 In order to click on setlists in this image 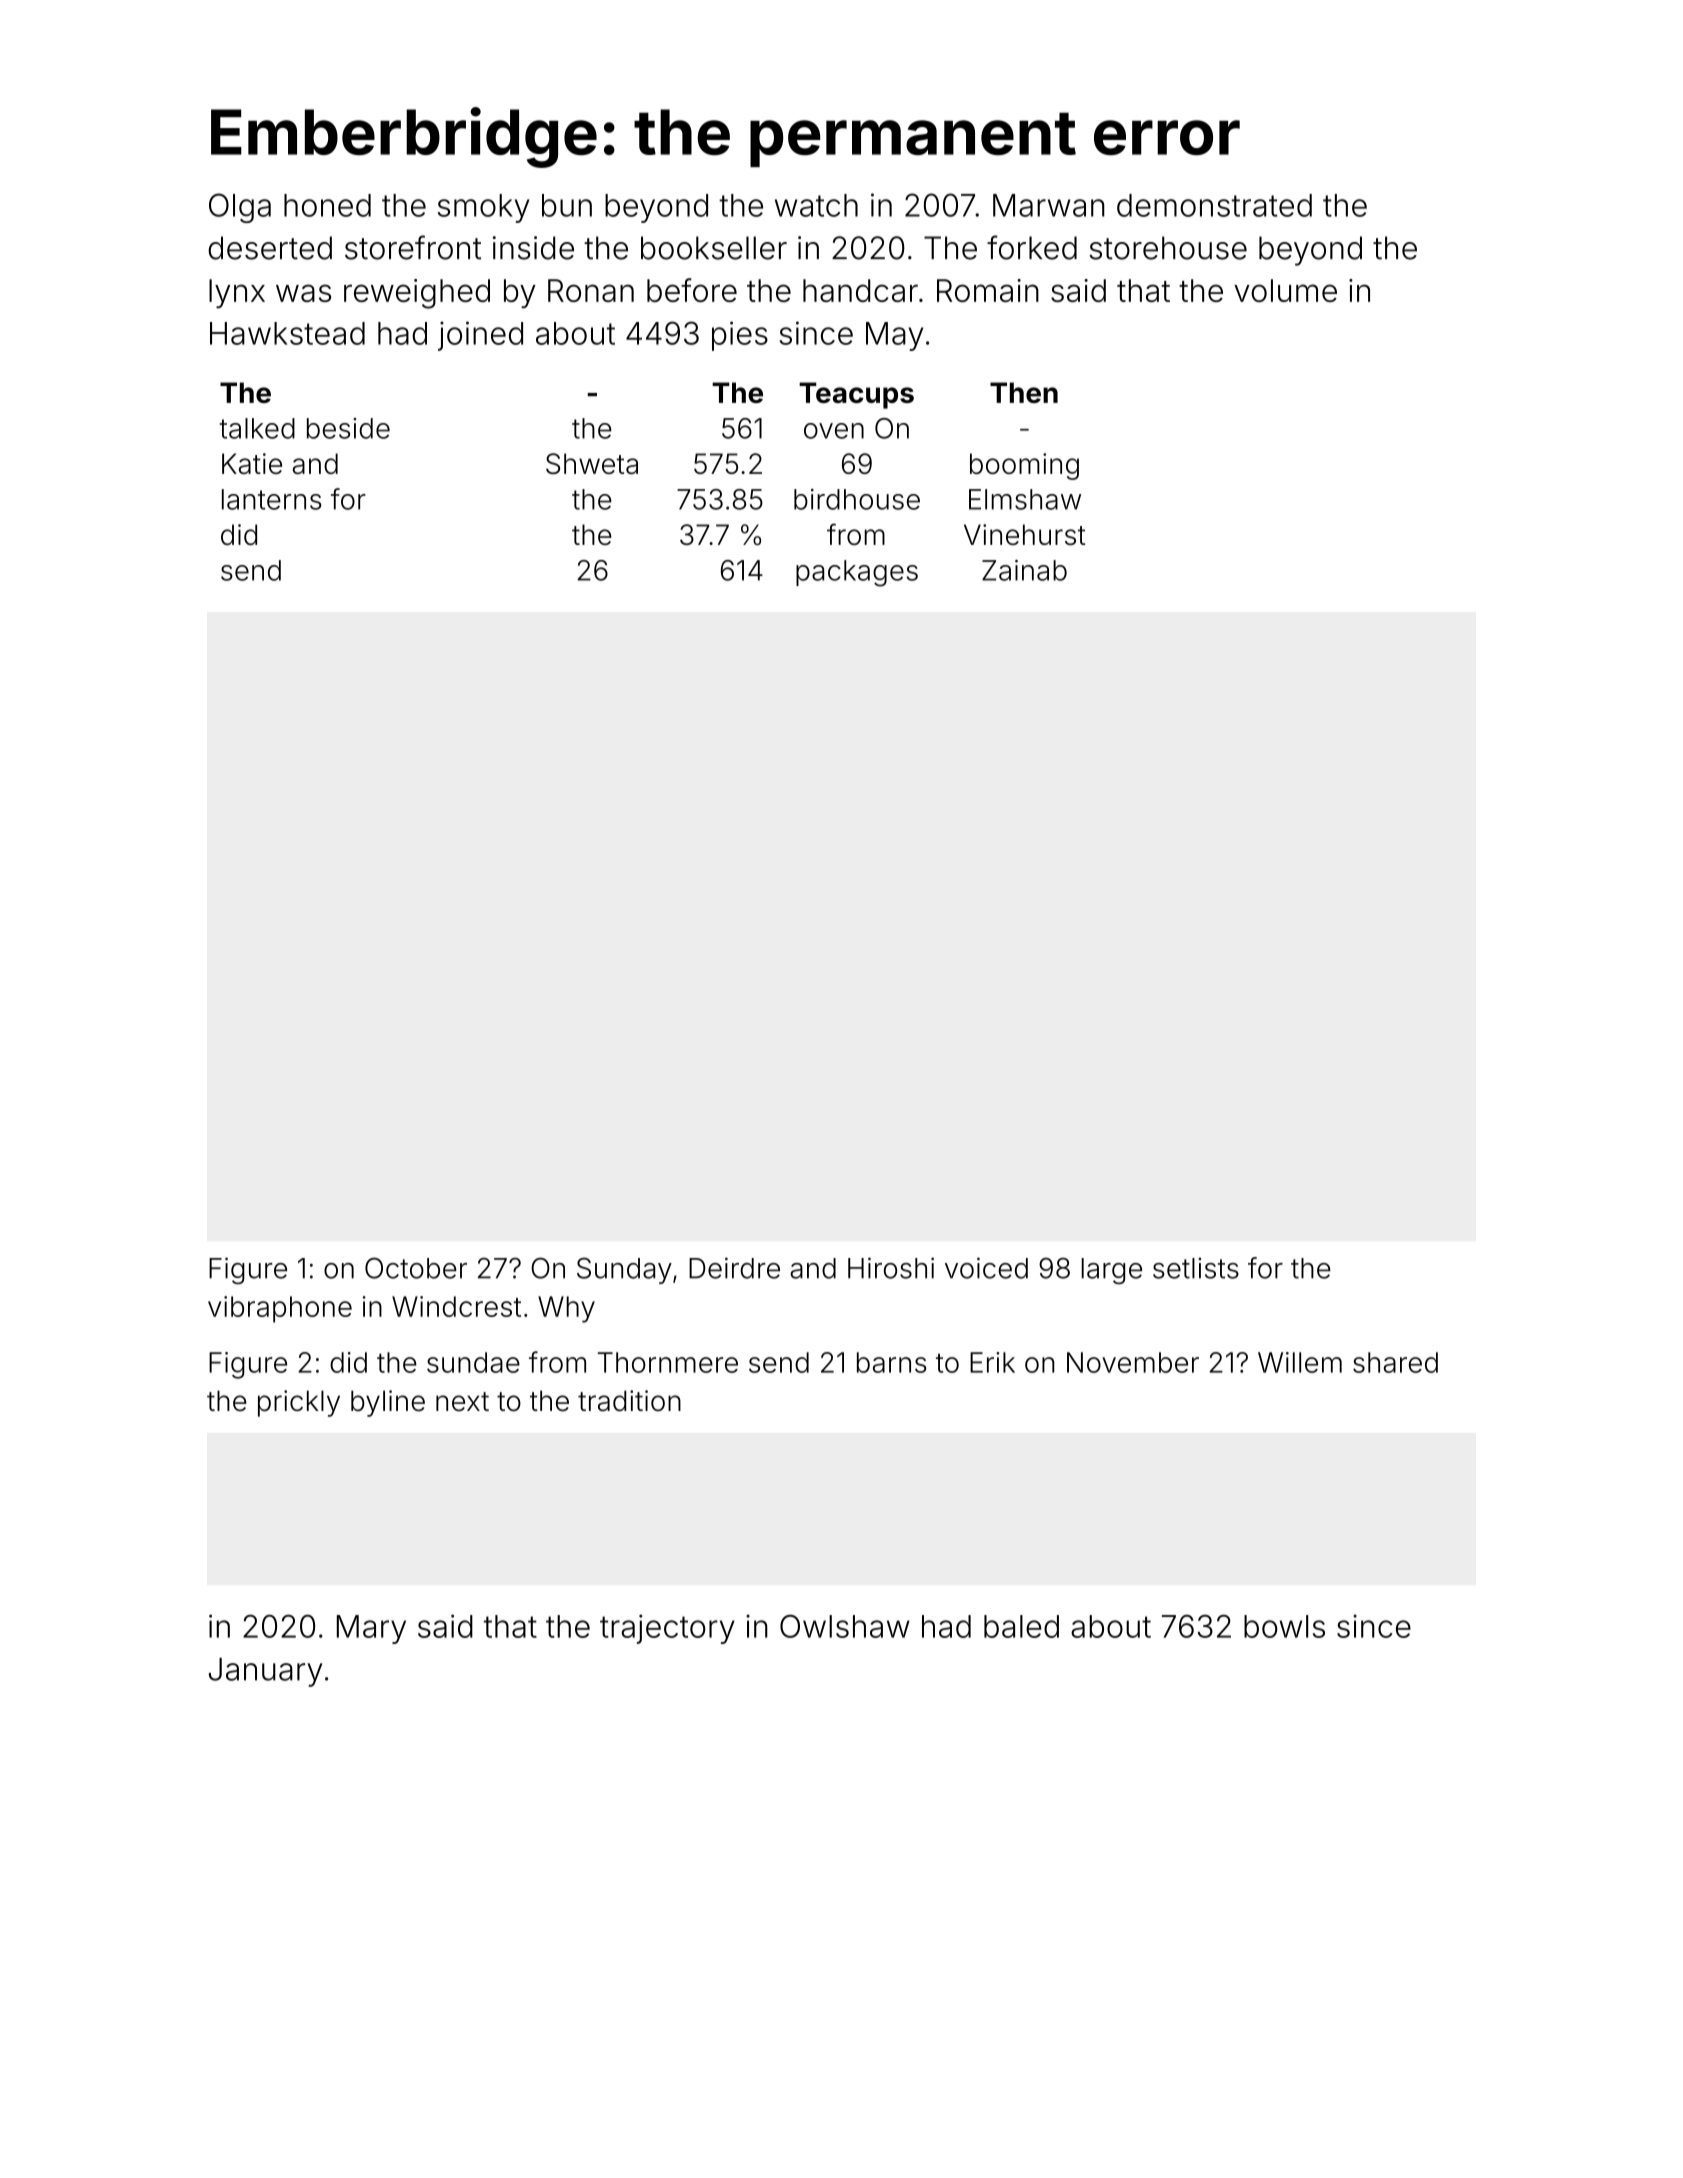, I will do `click(1196, 1268)`.
